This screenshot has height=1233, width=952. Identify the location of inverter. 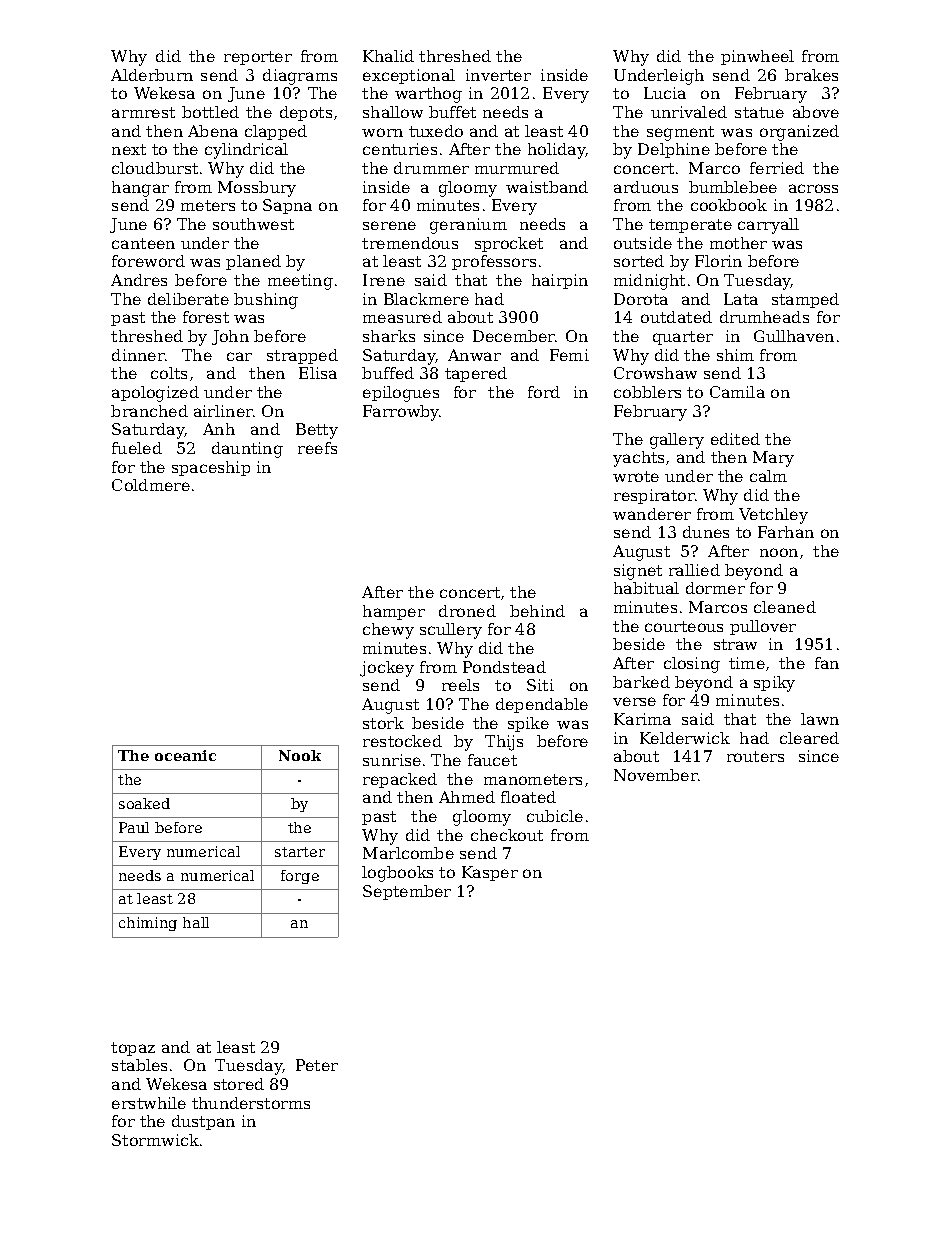
(498, 75).
